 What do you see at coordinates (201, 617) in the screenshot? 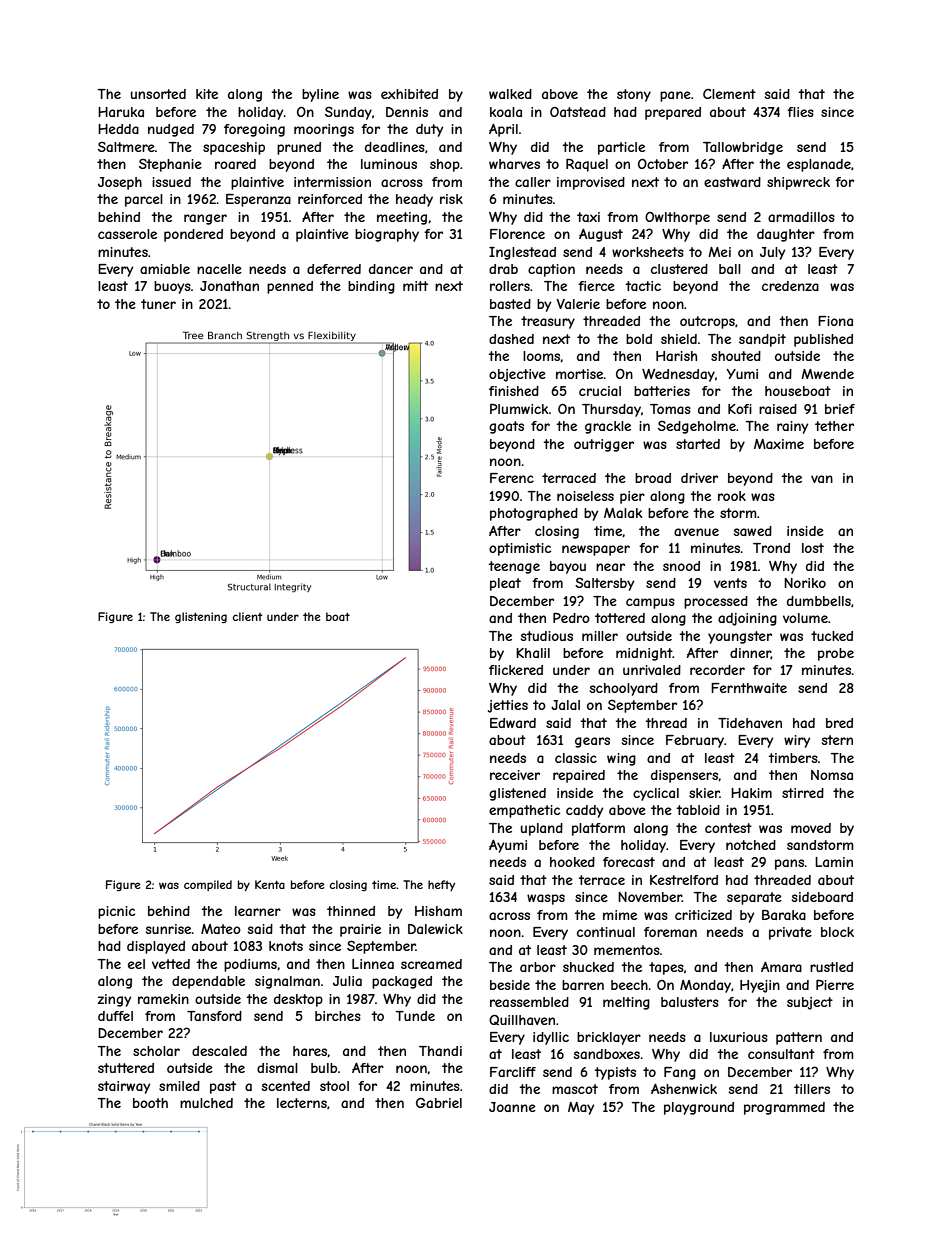
I see `glistening` at bounding box center [201, 617].
